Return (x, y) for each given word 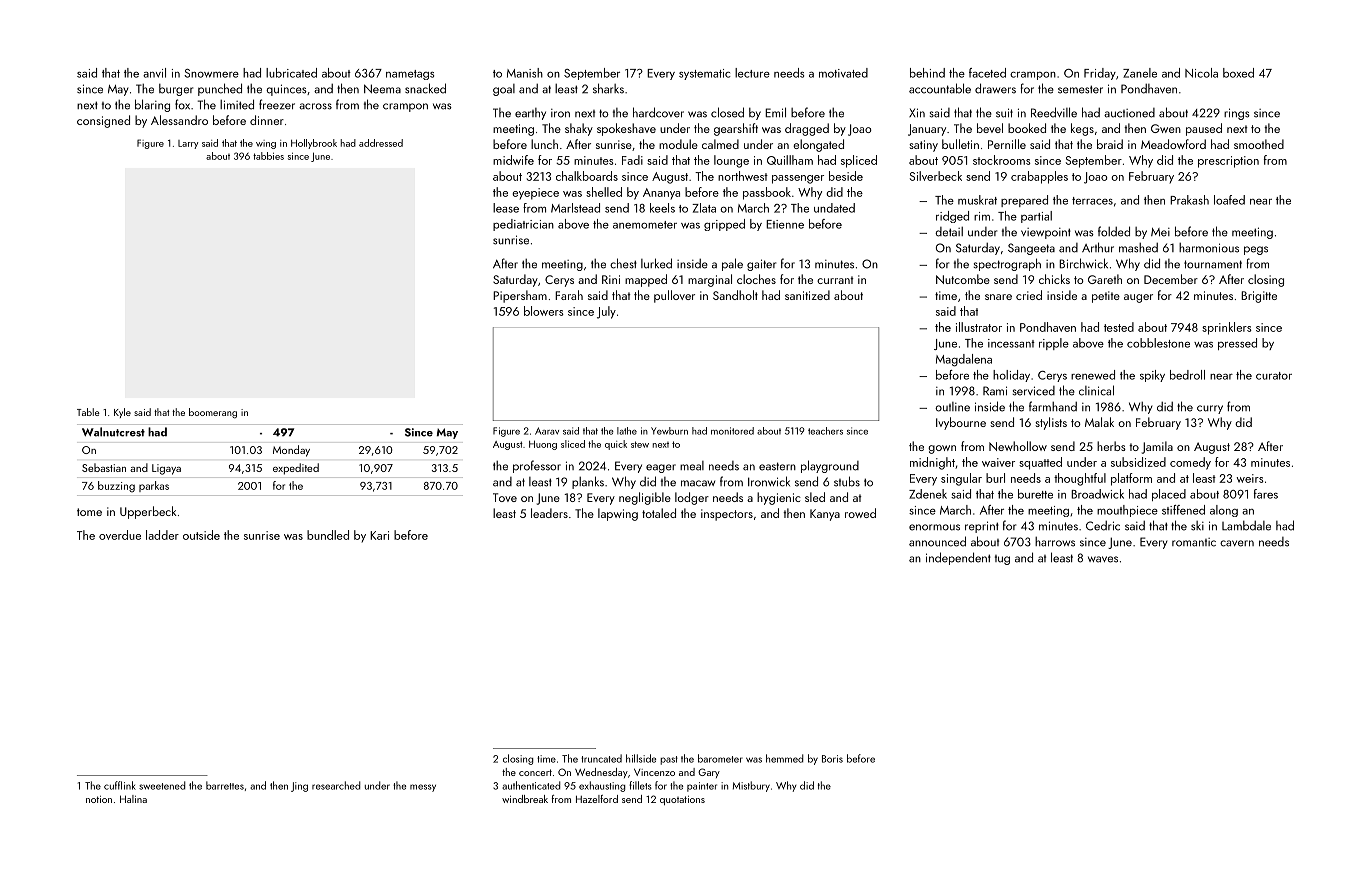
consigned (103, 121)
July (606, 312)
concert (535, 772)
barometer (720, 758)
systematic (705, 74)
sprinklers (1227, 328)
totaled (659, 513)
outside (201, 535)
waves (1103, 559)
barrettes (225, 785)
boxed (1238, 73)
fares (1266, 494)
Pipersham (520, 296)
